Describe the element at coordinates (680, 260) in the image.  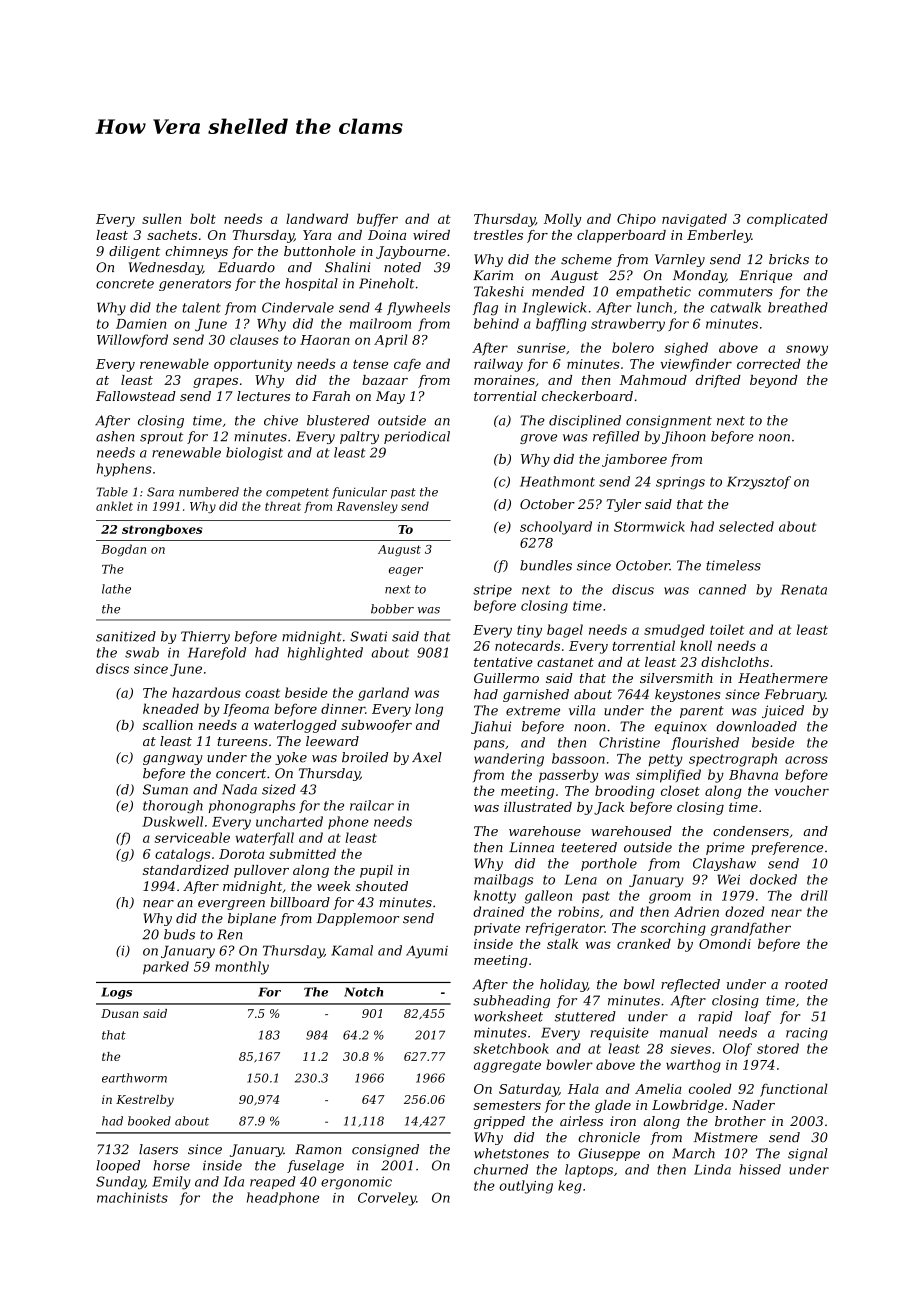
I see `Varnley` at that location.
